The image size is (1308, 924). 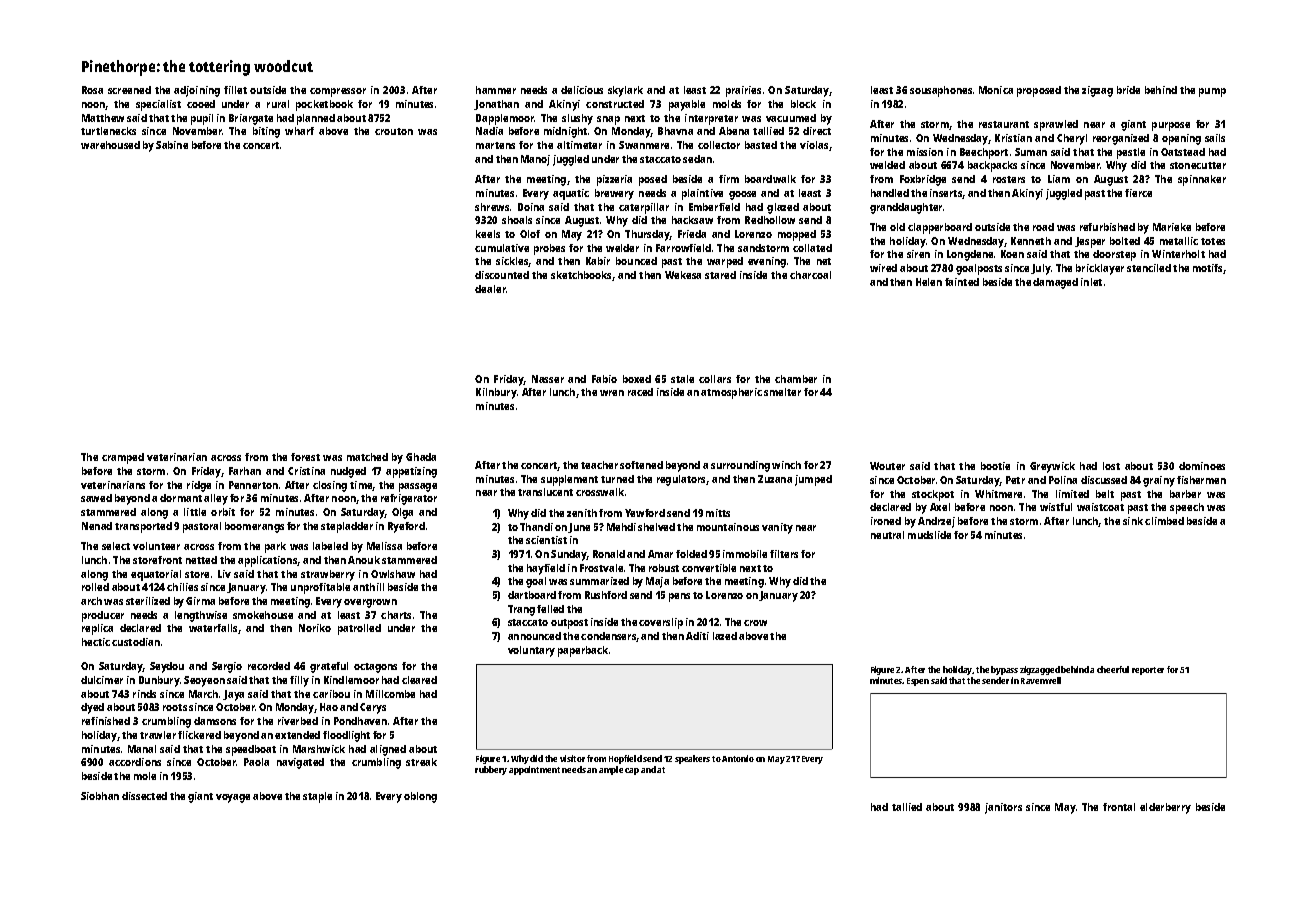 I want to click on smelter, so click(x=782, y=392).
